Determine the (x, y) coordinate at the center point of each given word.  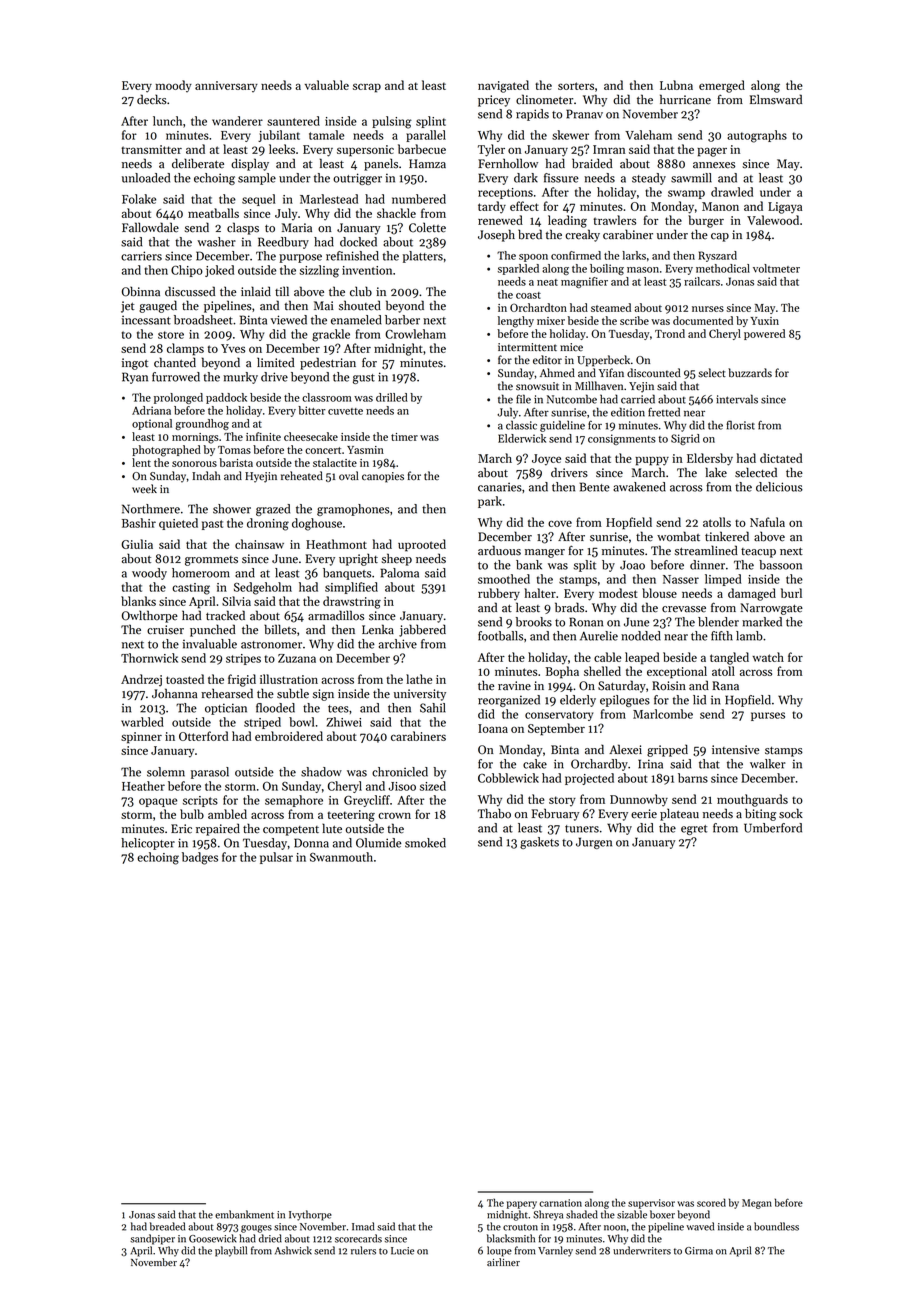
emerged (722, 86)
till (282, 291)
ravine (514, 686)
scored (711, 1202)
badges (200, 858)
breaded (167, 1226)
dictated (781, 458)
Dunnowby (639, 800)
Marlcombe (663, 714)
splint (431, 122)
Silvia (236, 601)
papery (522, 1205)
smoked (425, 843)
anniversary (226, 86)
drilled (392, 397)
